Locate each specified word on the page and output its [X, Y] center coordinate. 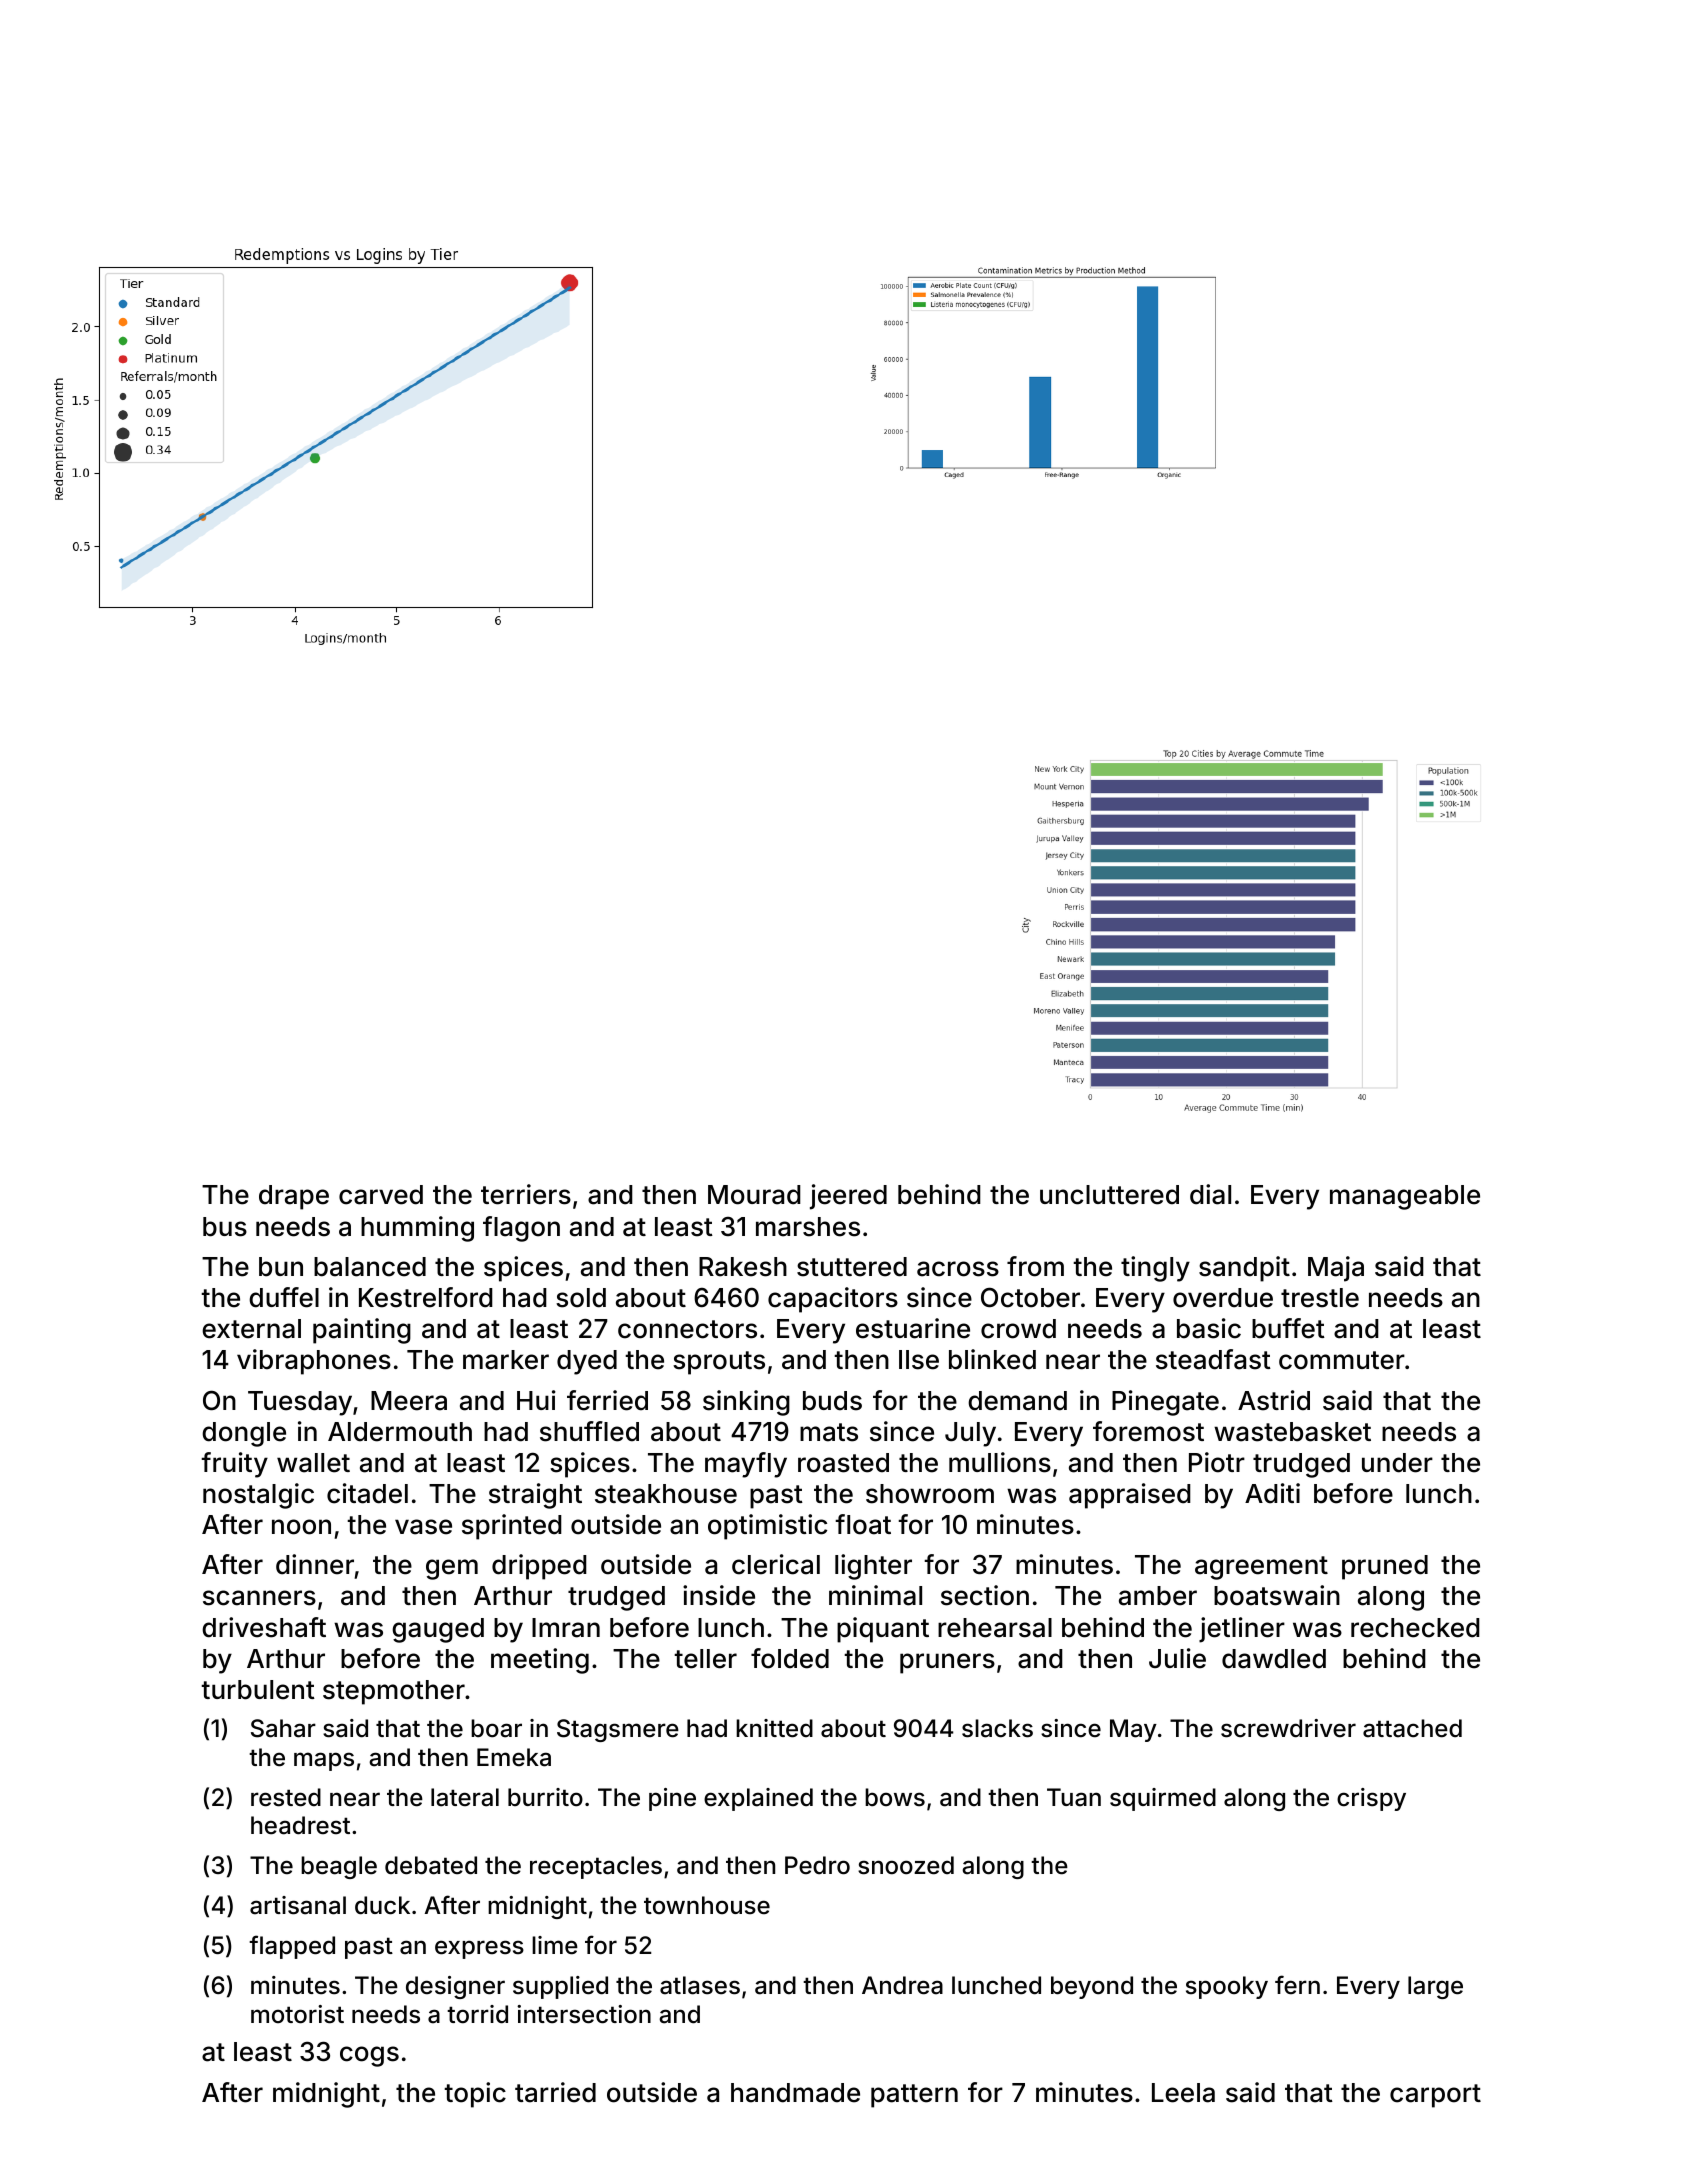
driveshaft [264, 1627]
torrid [477, 2014]
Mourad [754, 1195]
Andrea [902, 1985]
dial [1210, 1194]
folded [790, 1658]
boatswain [1277, 1595]
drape [294, 1197]
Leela [1183, 2093]
